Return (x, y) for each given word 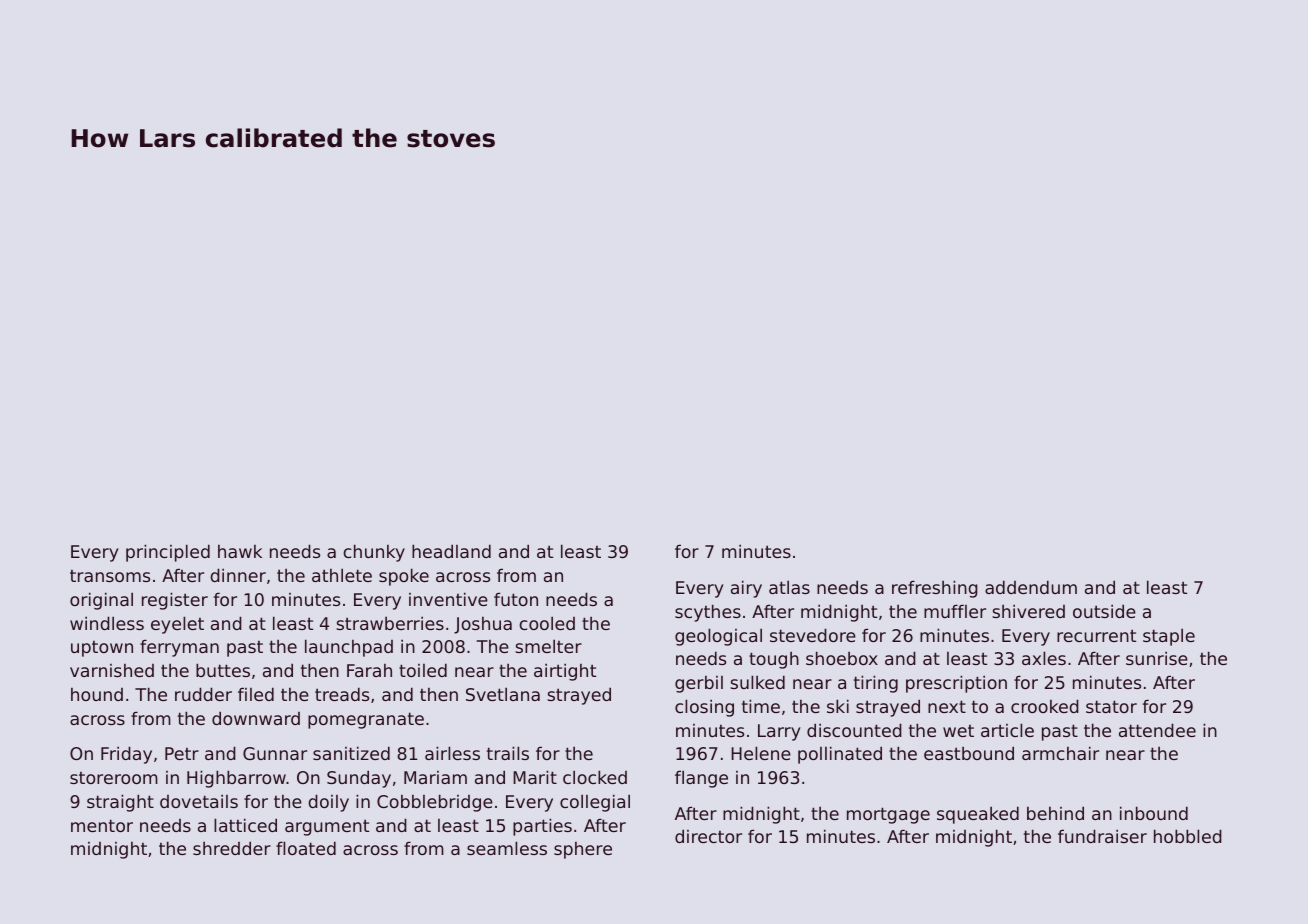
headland (451, 551)
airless (452, 753)
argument (327, 827)
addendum (1031, 587)
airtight (565, 672)
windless (107, 623)
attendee (1157, 730)
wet (958, 731)
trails (508, 753)
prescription (956, 684)
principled (168, 553)
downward (256, 718)
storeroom (114, 778)
